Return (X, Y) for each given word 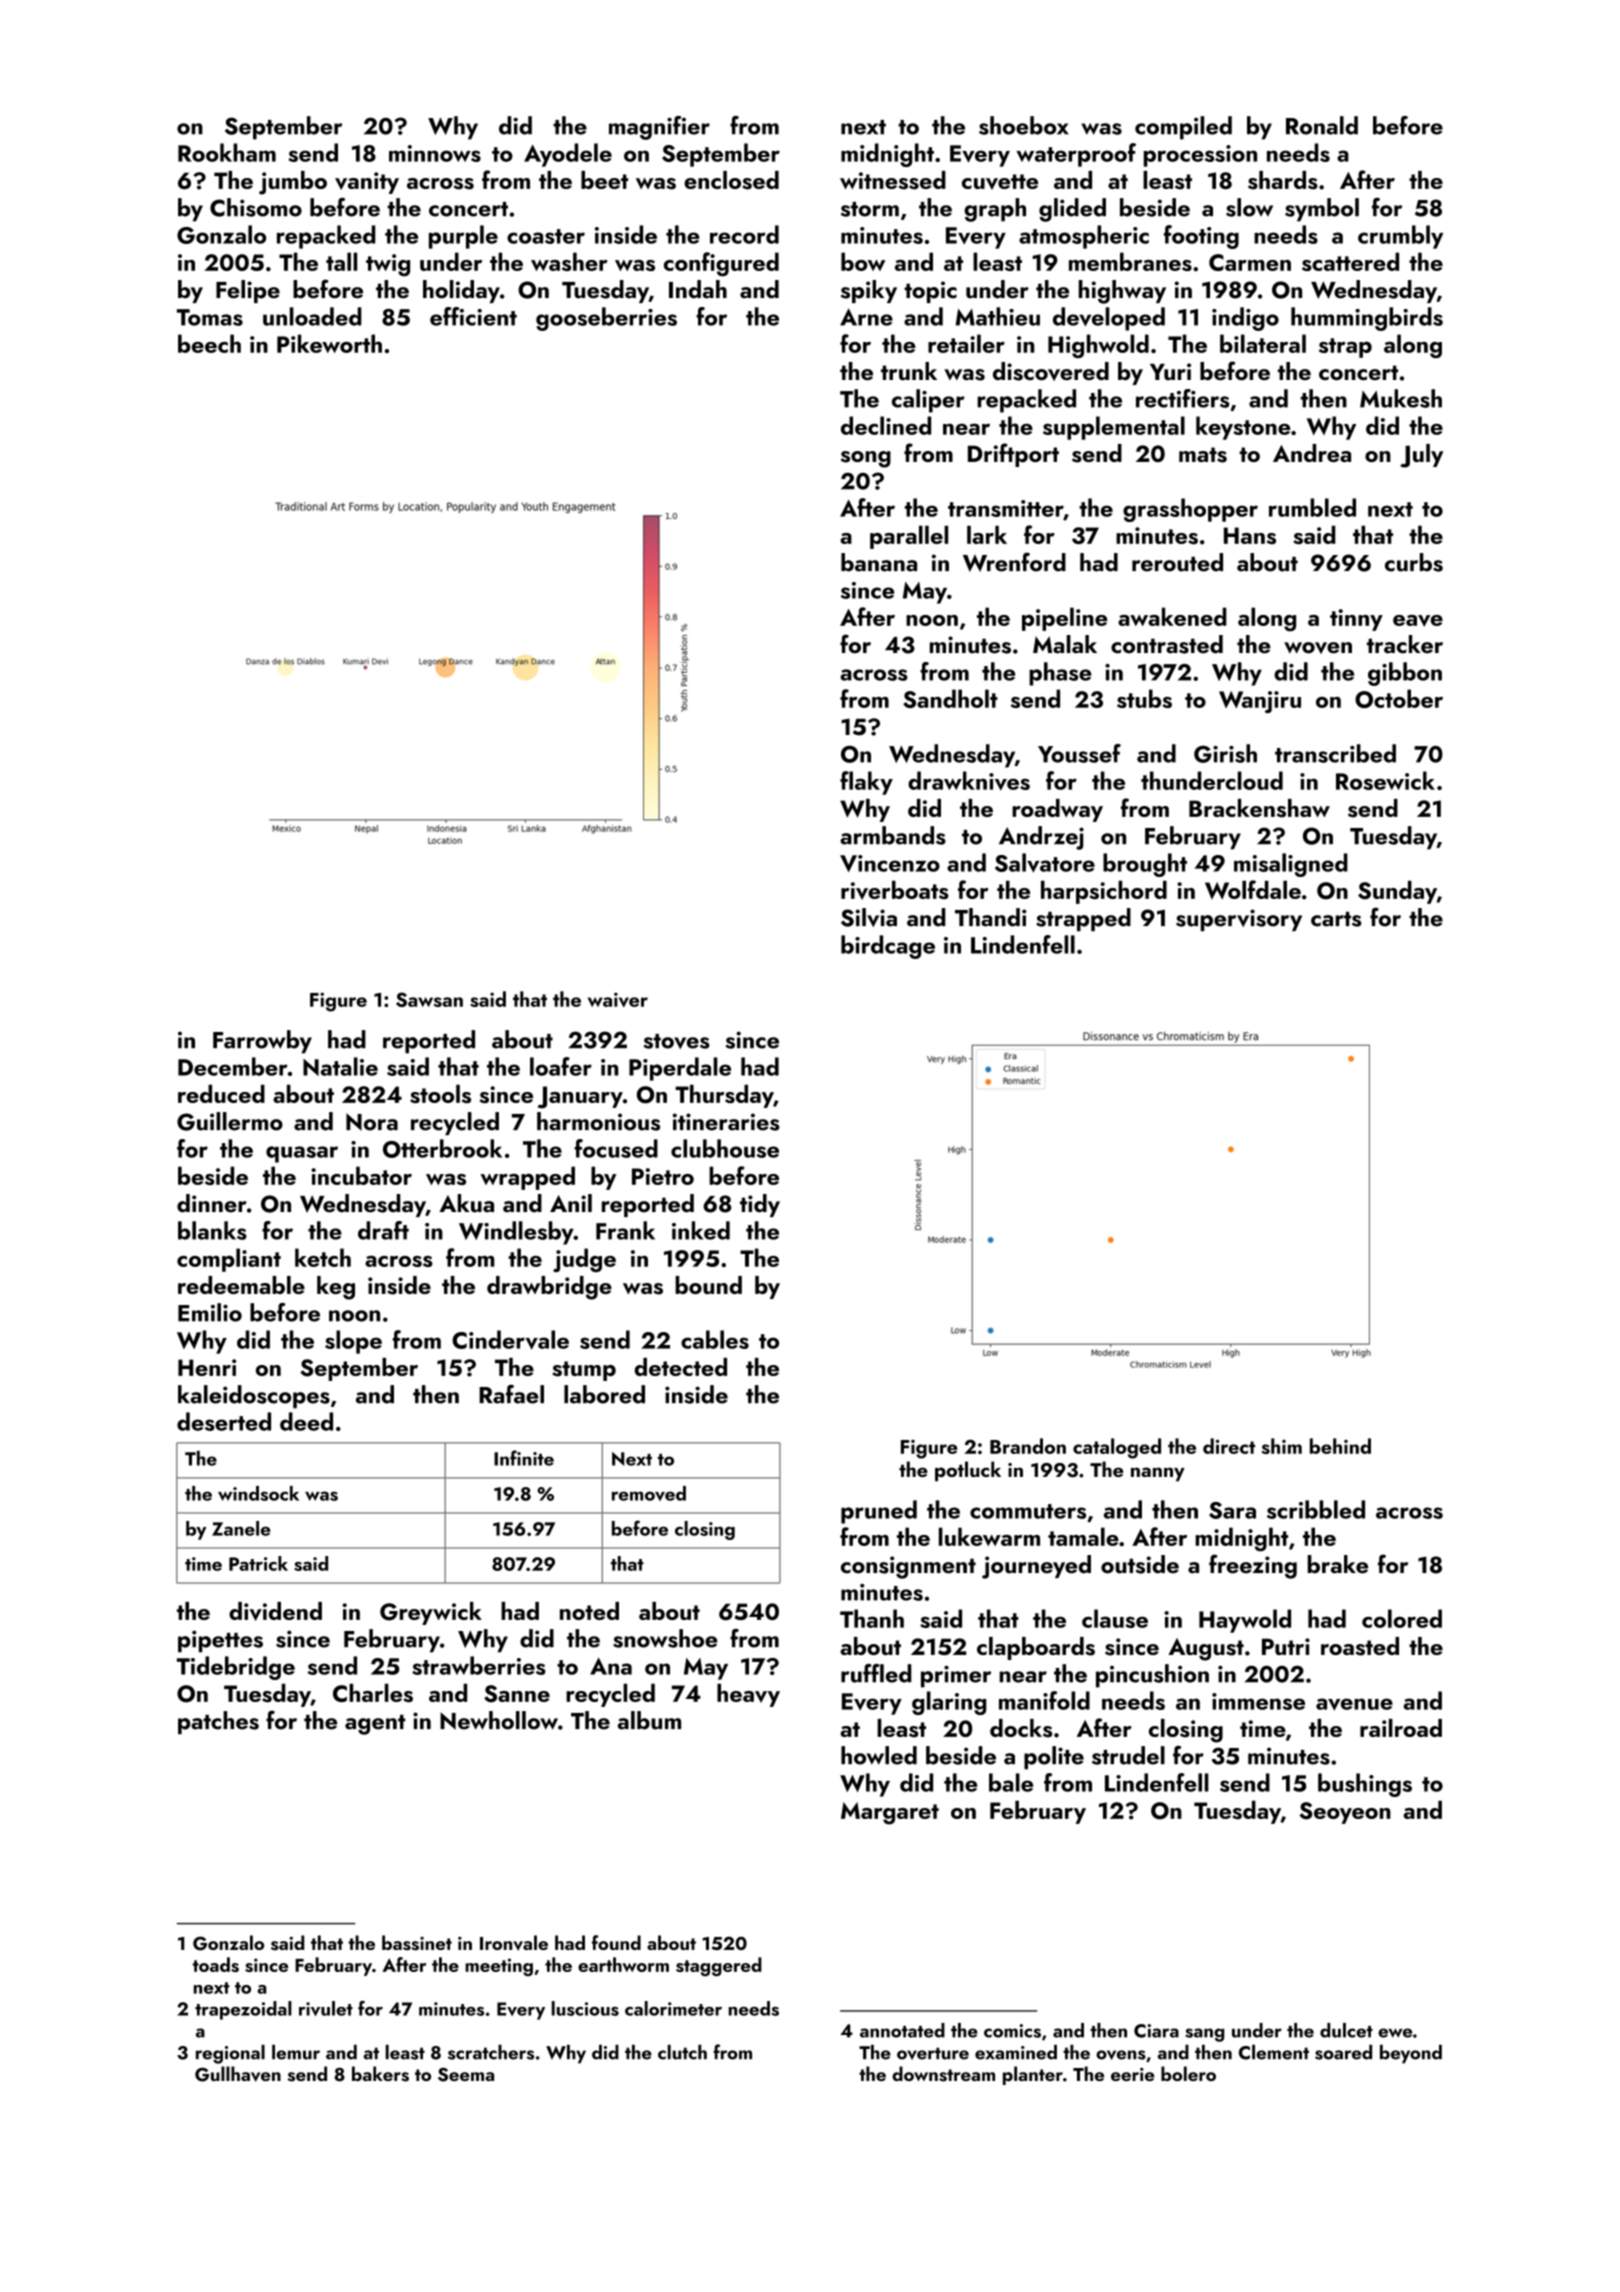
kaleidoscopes (254, 1397)
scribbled (1316, 1509)
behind (1340, 1446)
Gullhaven (238, 2074)
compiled (1183, 128)
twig (388, 265)
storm (870, 209)
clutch (682, 2052)
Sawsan (429, 999)
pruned (879, 1512)
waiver (618, 1000)
